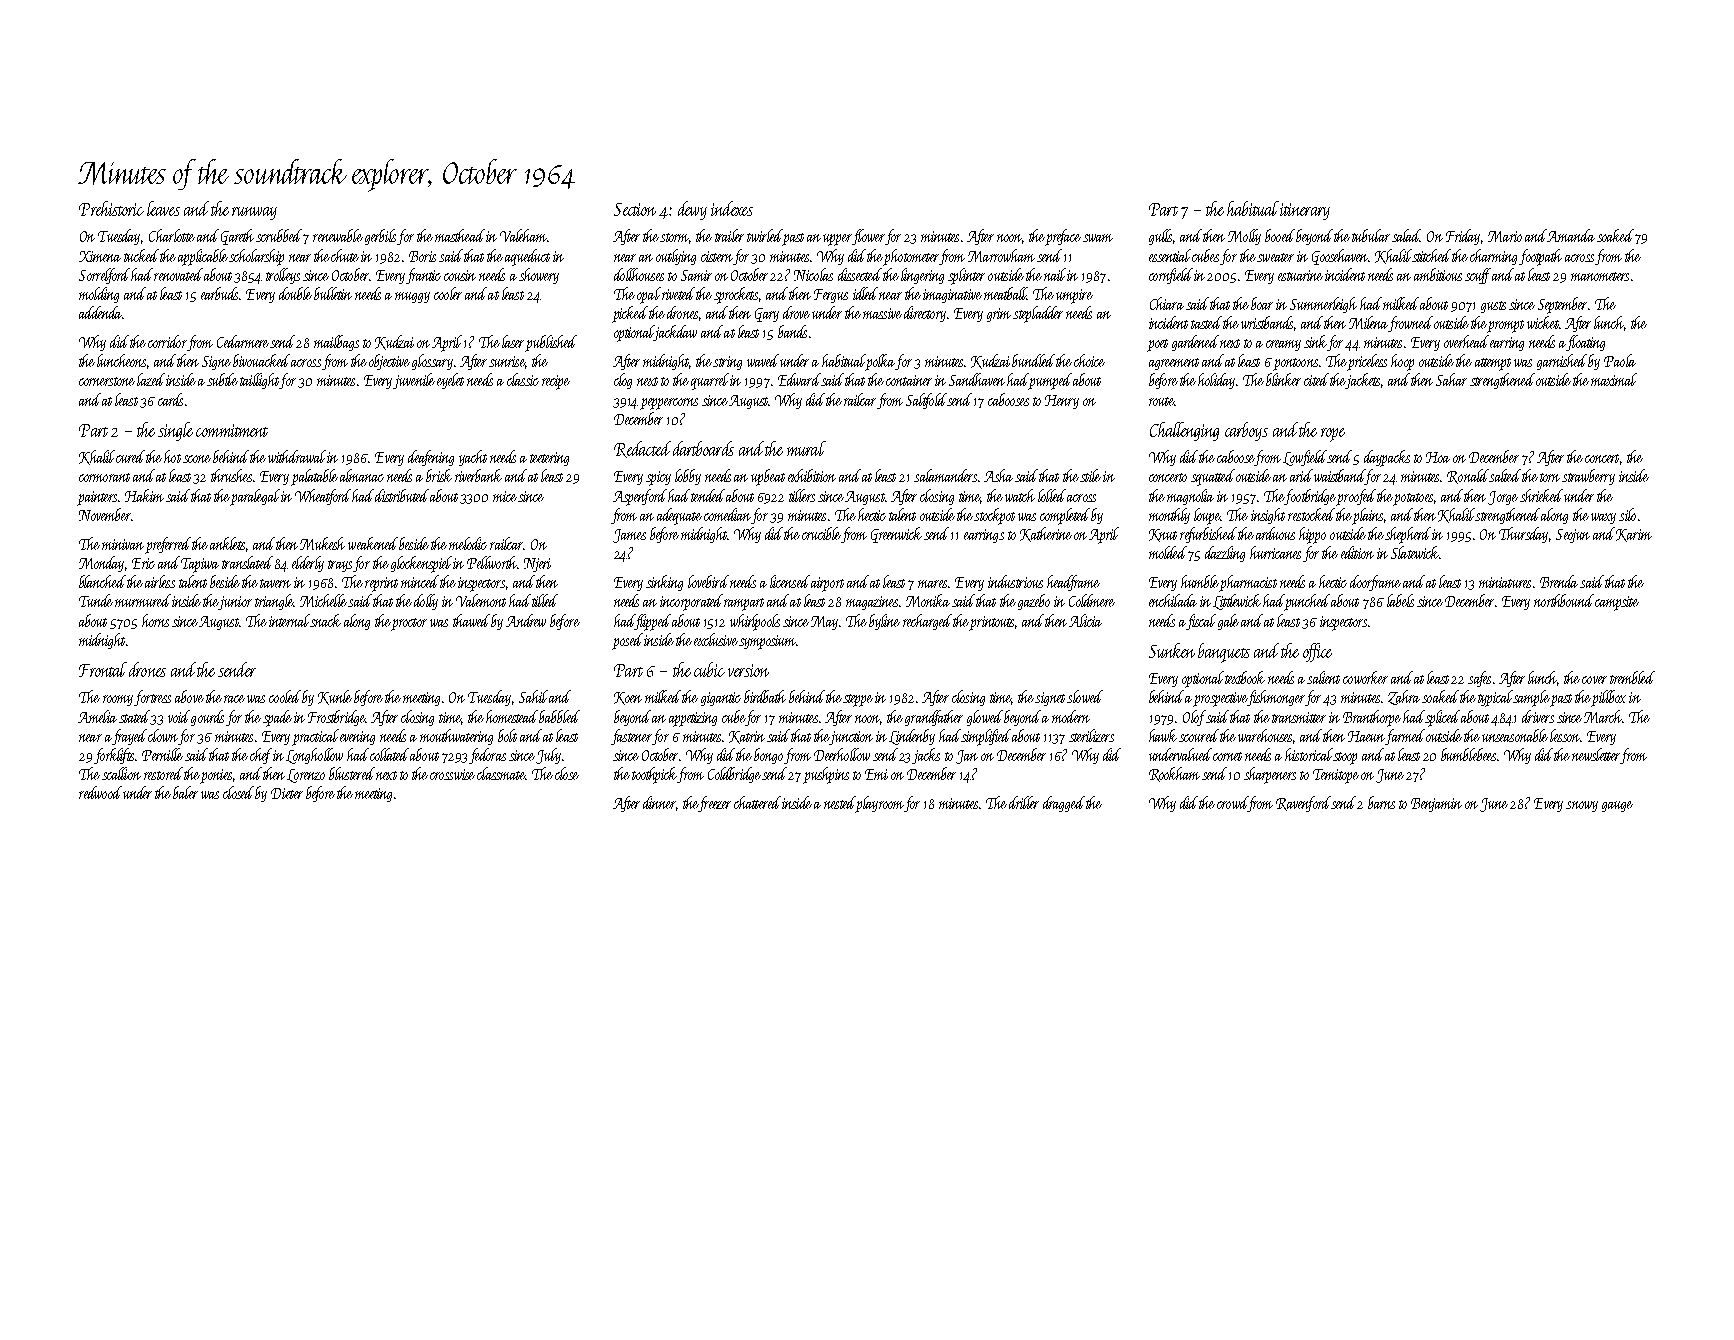 This screenshot has height=1340, width=1734. What do you see at coordinates (243, 341) in the screenshot?
I see `Cedarmere` at bounding box center [243, 341].
